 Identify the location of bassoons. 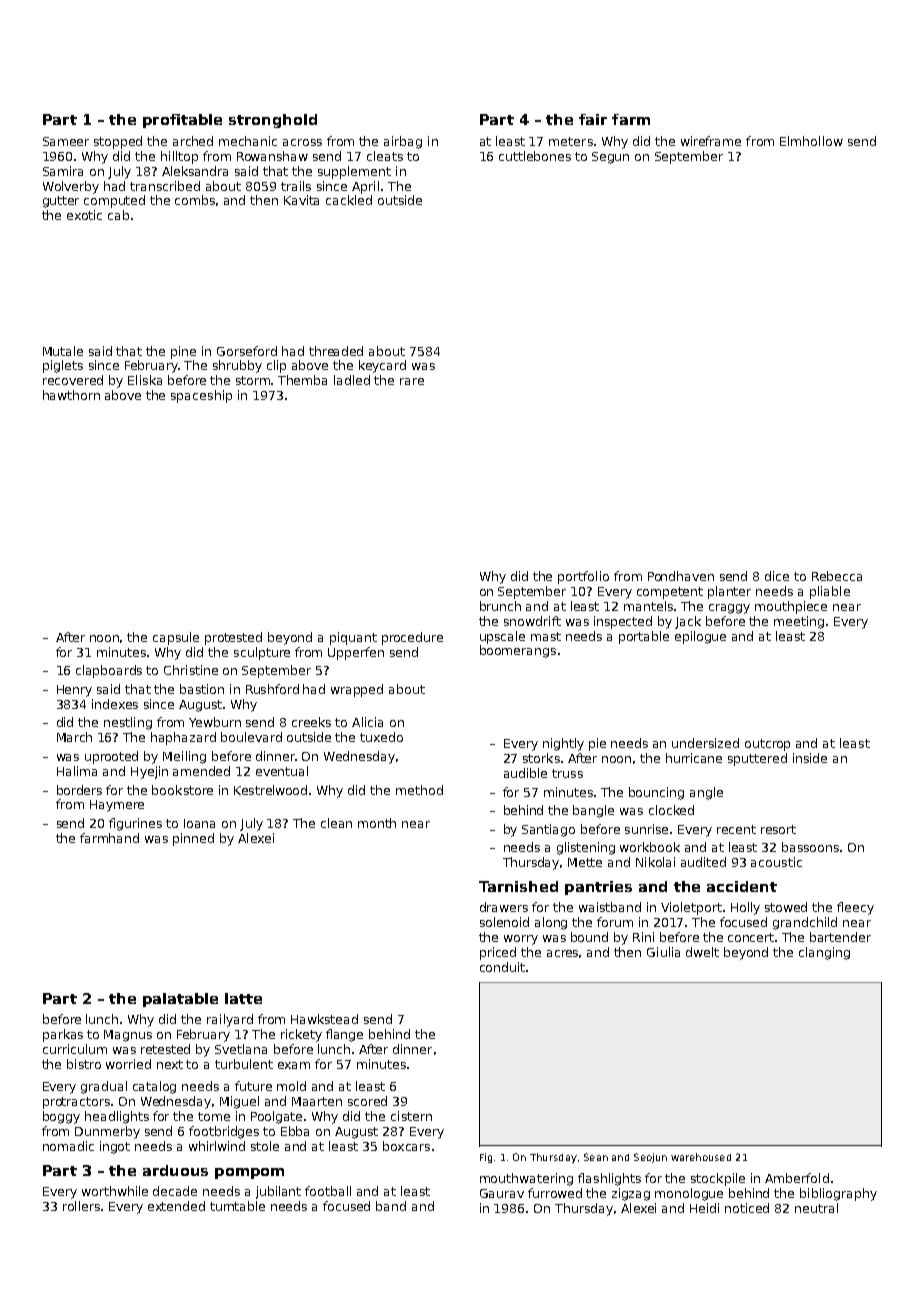
(810, 847).
